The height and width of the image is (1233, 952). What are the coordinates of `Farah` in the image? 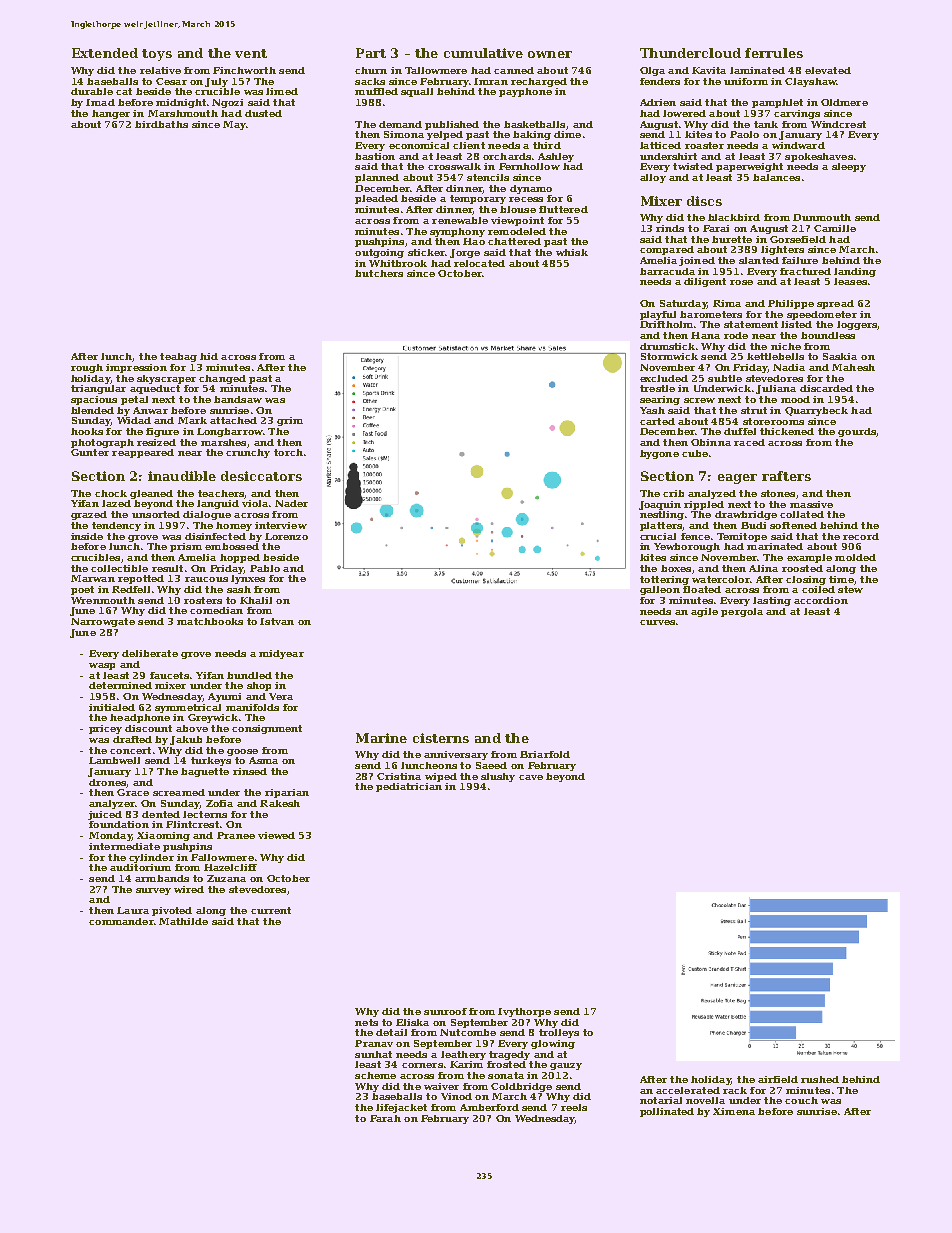 It's located at (385, 1118).
